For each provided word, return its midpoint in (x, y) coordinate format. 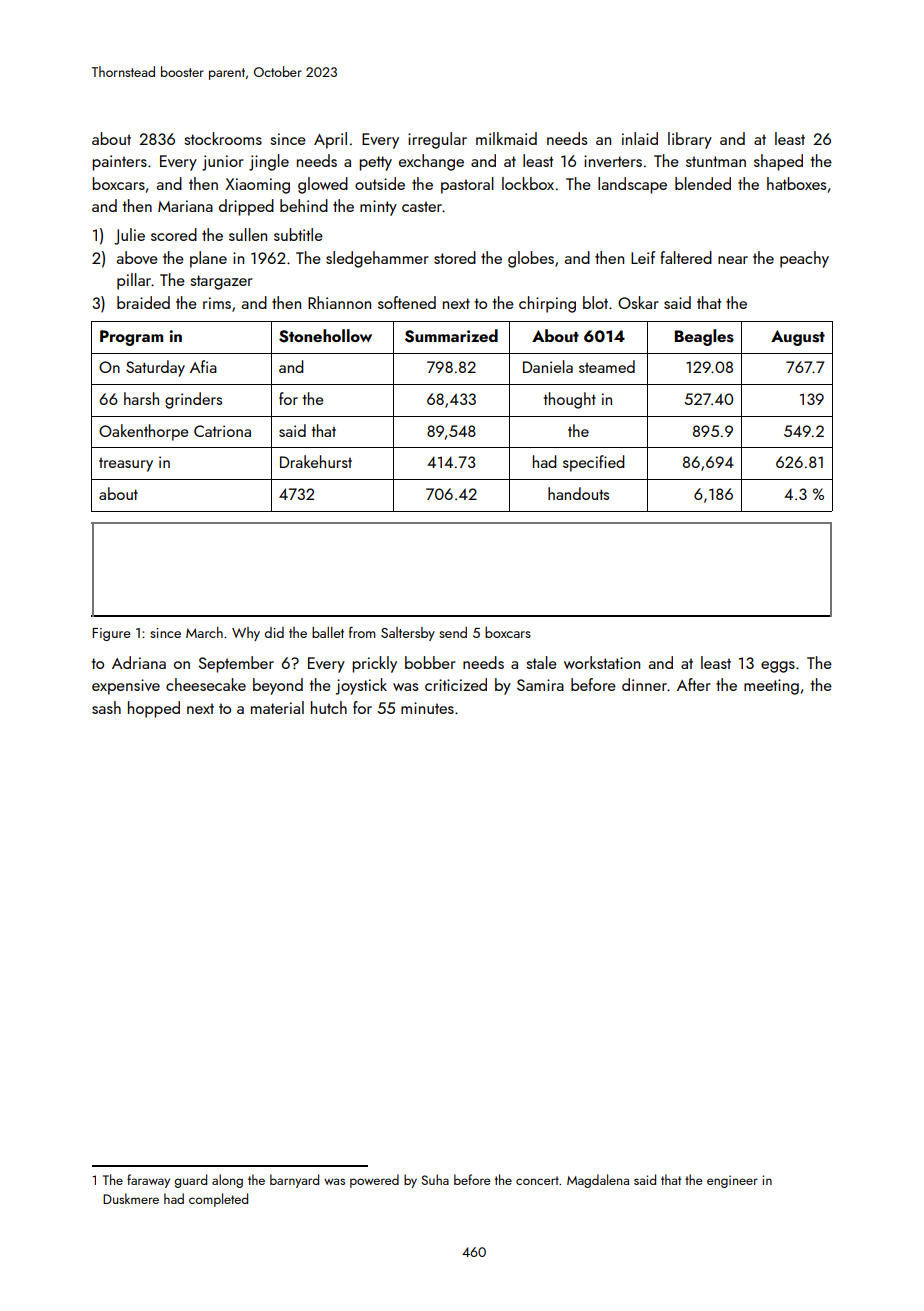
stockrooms (223, 138)
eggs (778, 667)
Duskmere (131, 1198)
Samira (540, 685)
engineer (732, 1181)
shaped (778, 162)
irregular (437, 140)
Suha (435, 1179)
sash (106, 707)
